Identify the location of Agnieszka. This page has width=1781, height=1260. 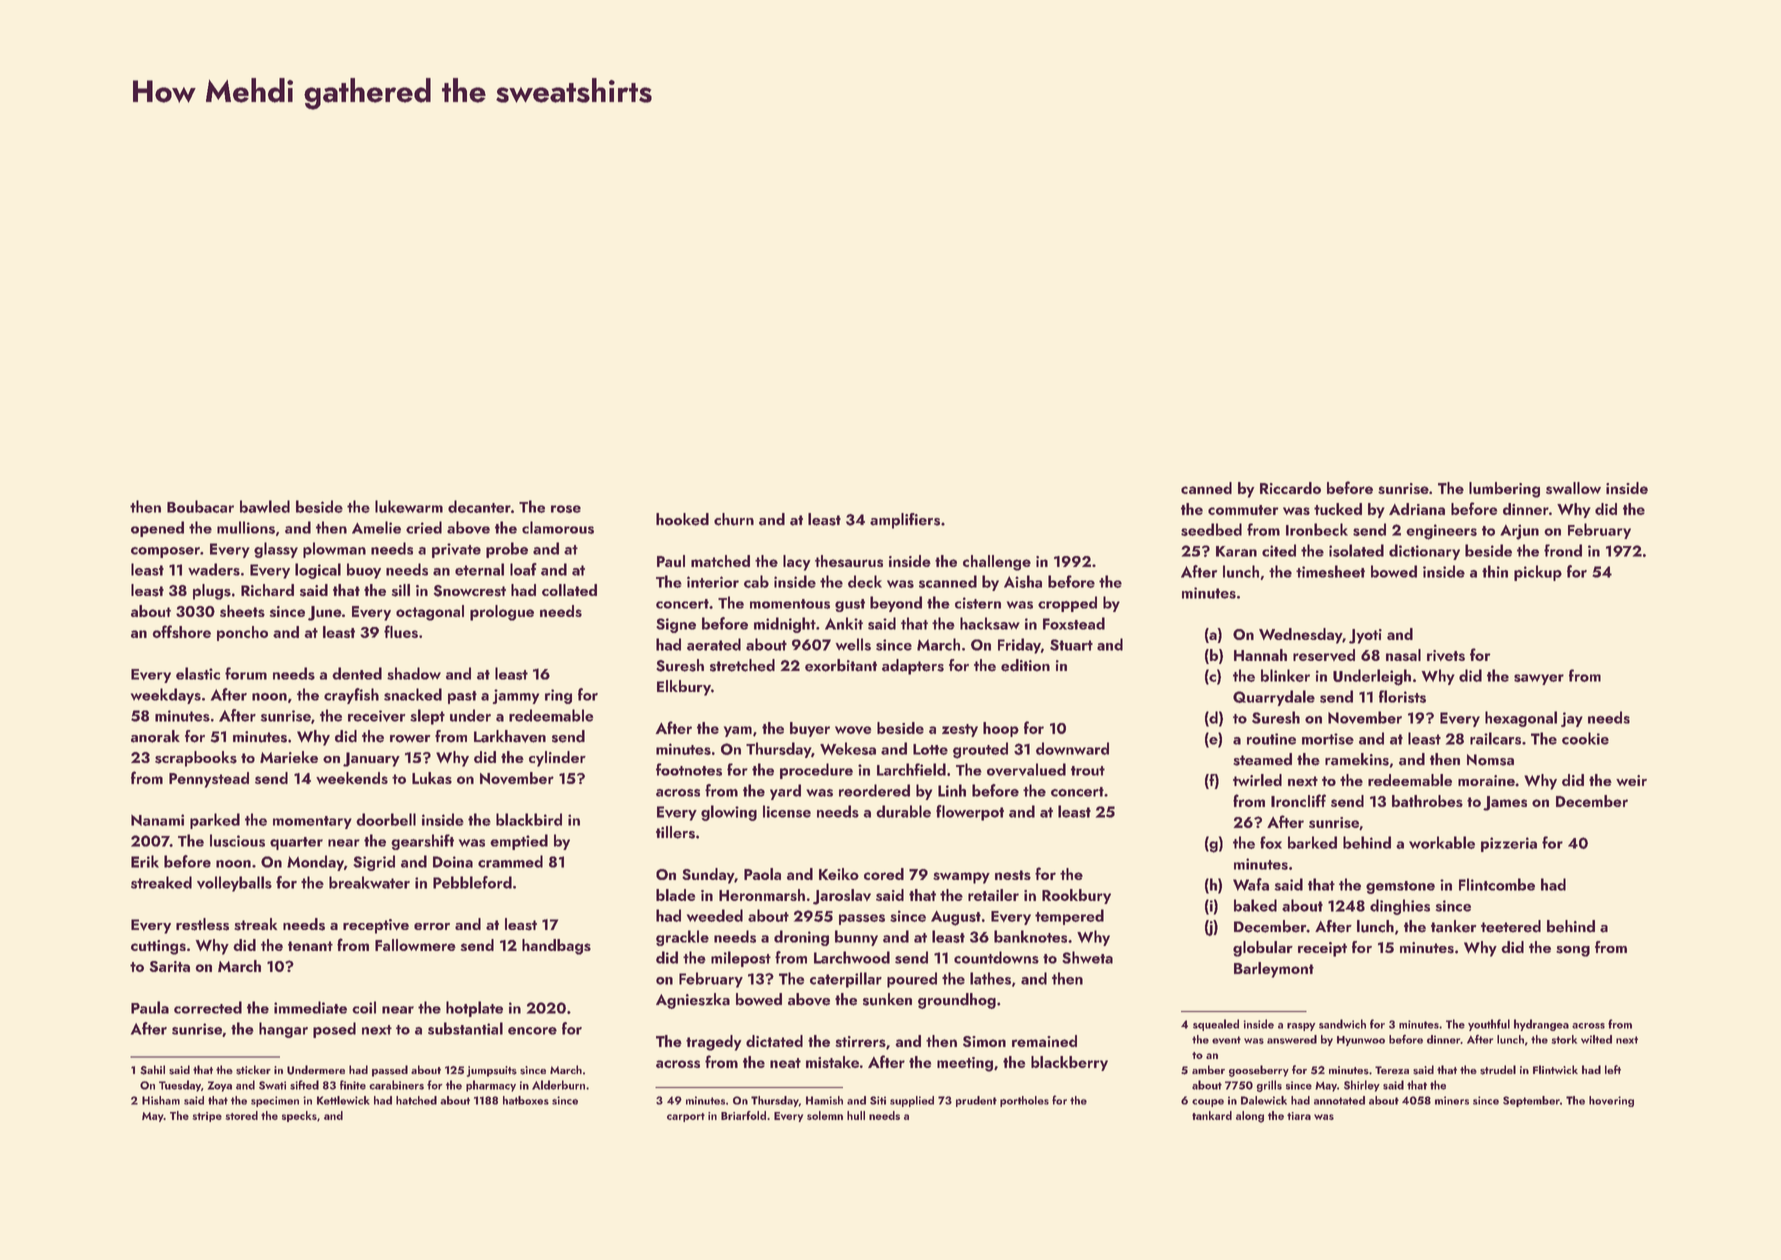
(693, 1001).
